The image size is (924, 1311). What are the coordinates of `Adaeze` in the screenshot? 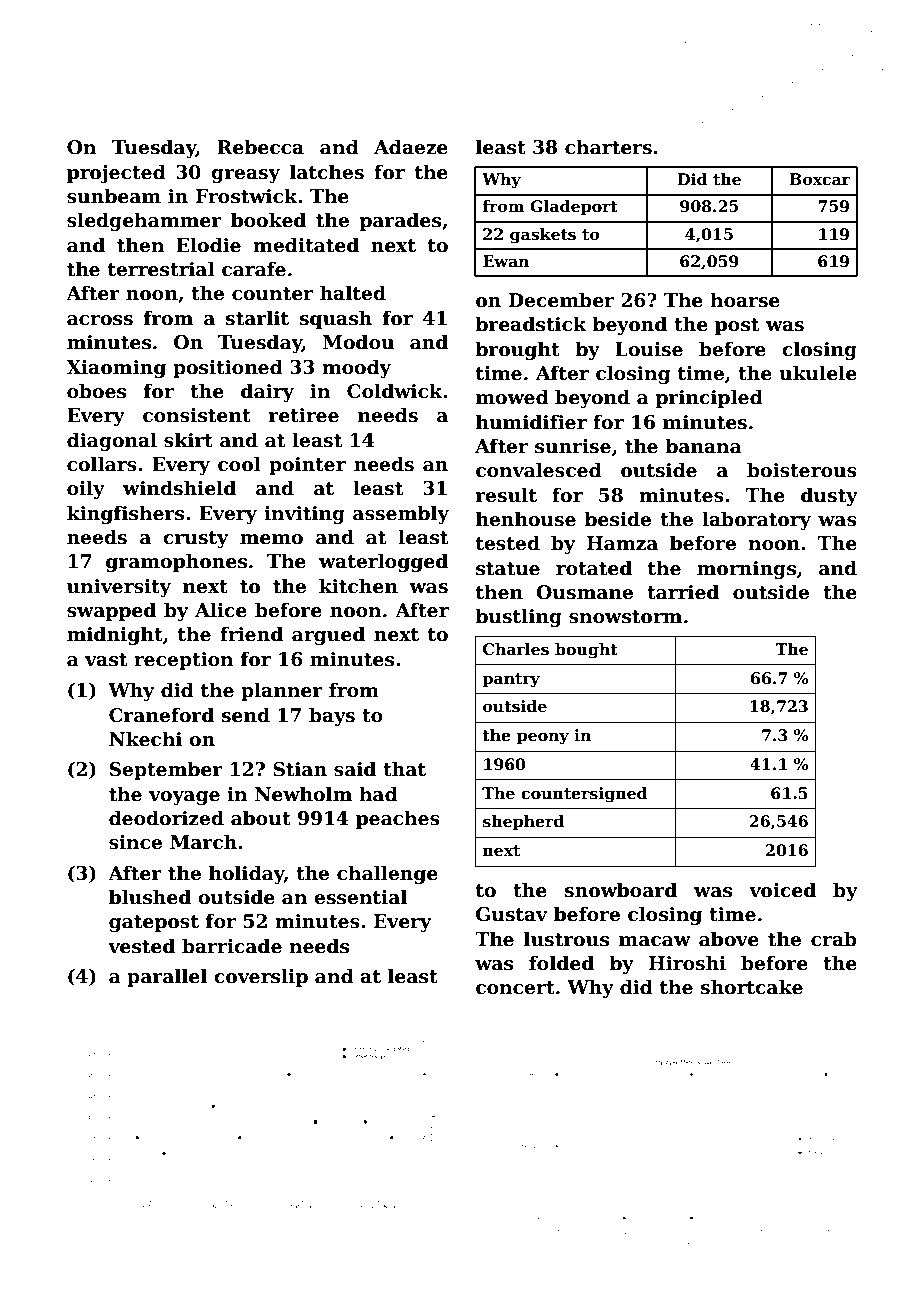 It's located at (411, 147).
